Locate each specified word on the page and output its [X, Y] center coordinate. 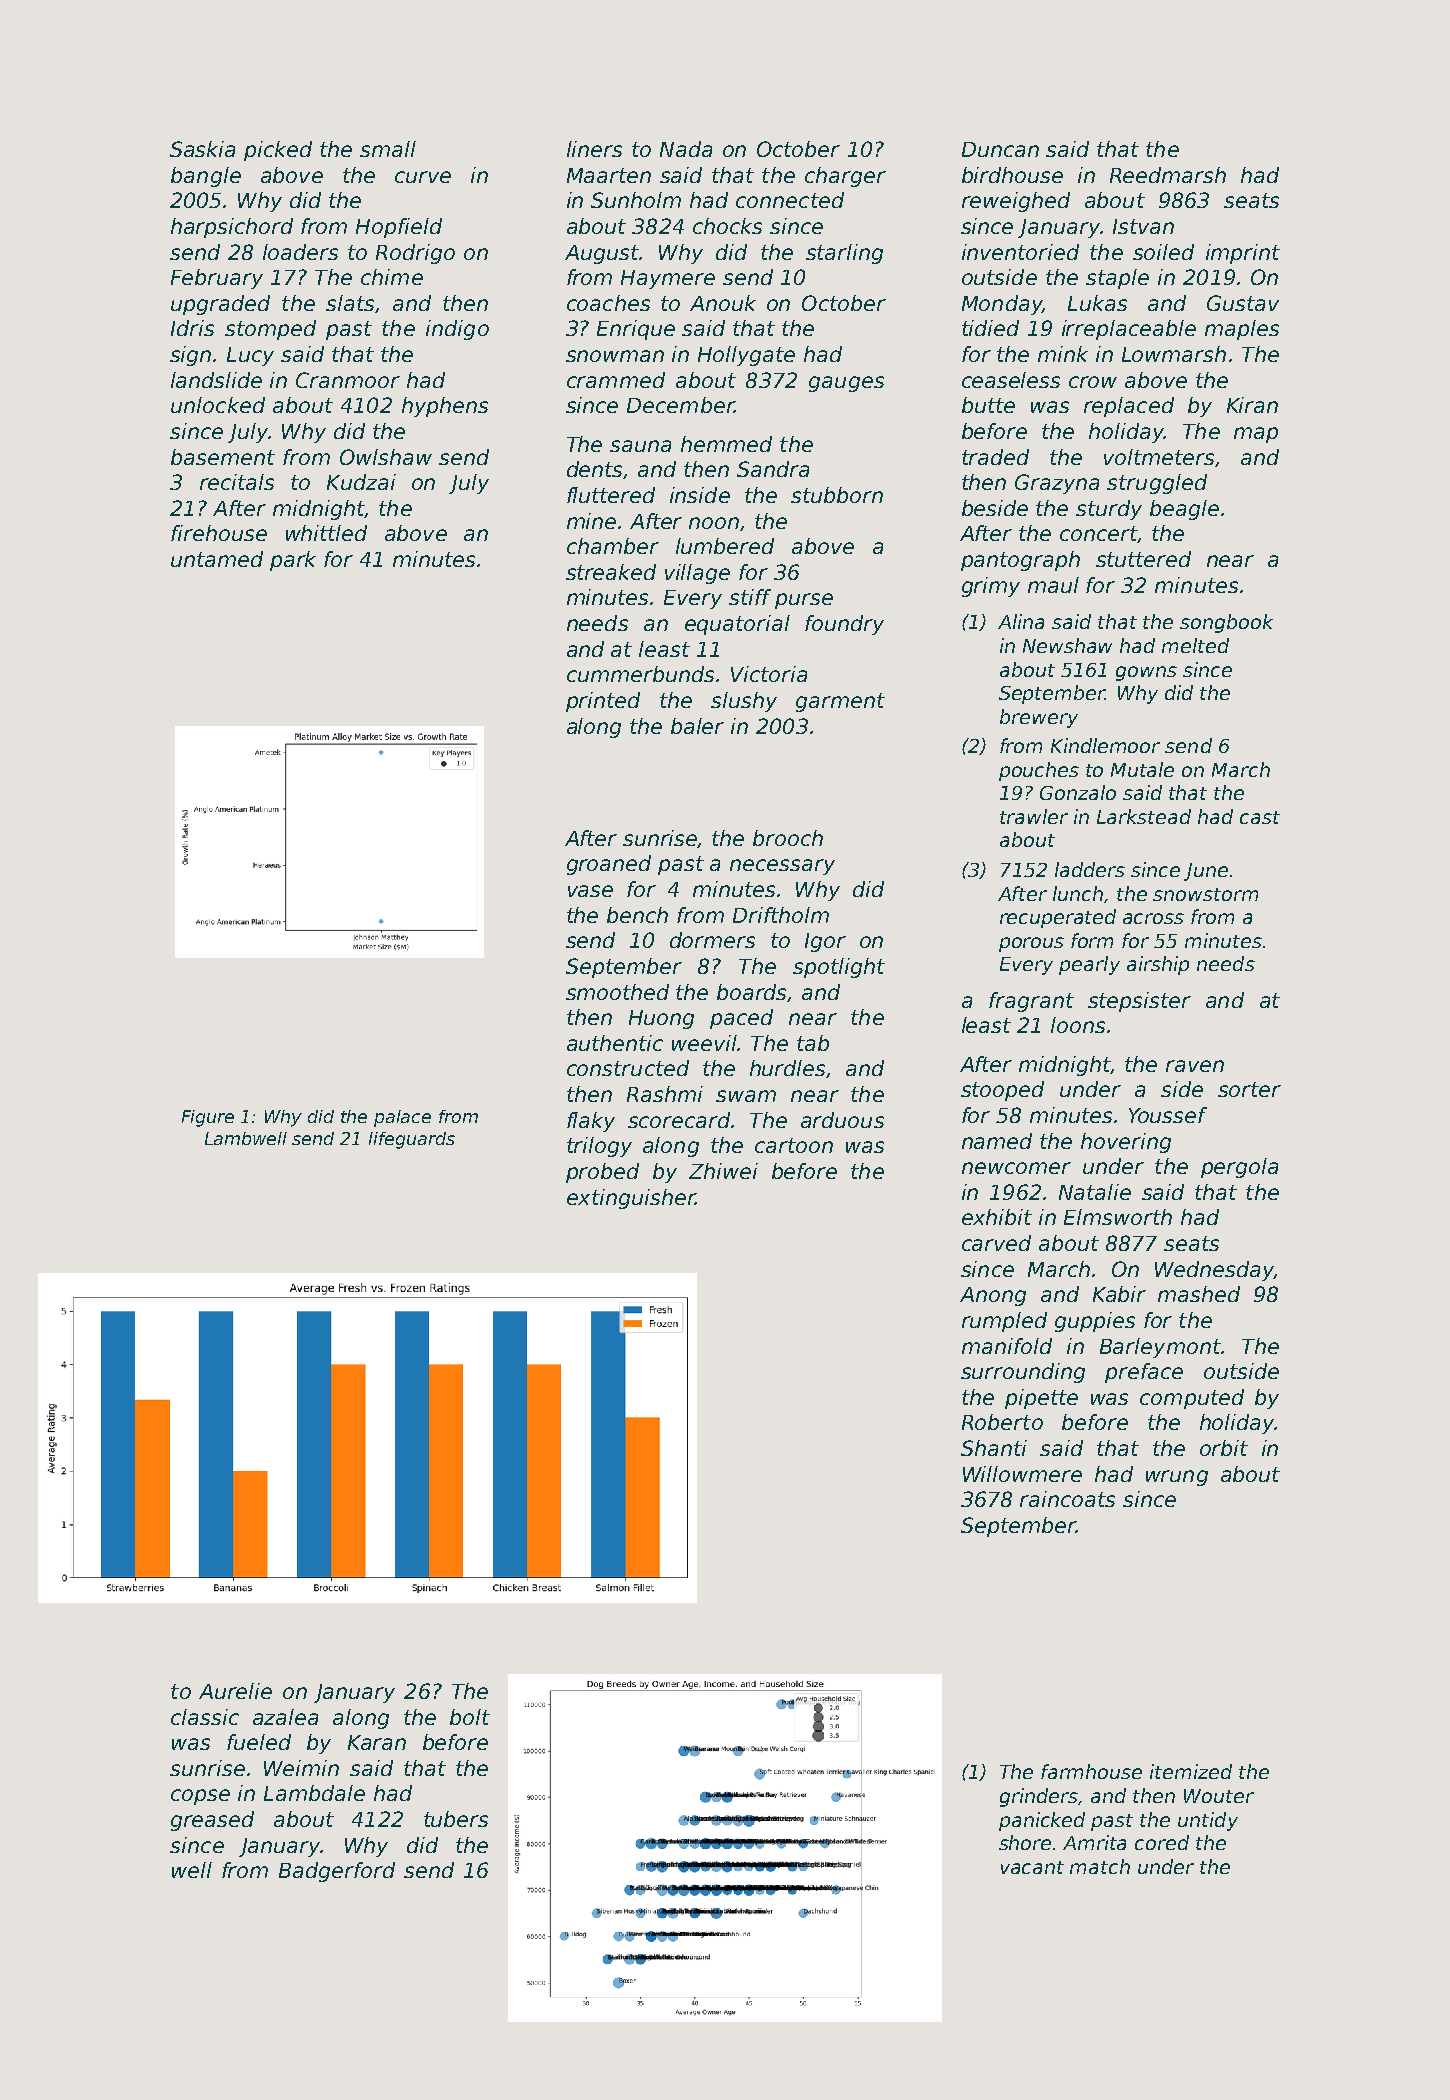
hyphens [445, 407]
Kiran [1252, 405]
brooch [788, 838]
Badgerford [337, 1872]
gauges [846, 384]
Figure [208, 1118]
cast [1260, 817]
